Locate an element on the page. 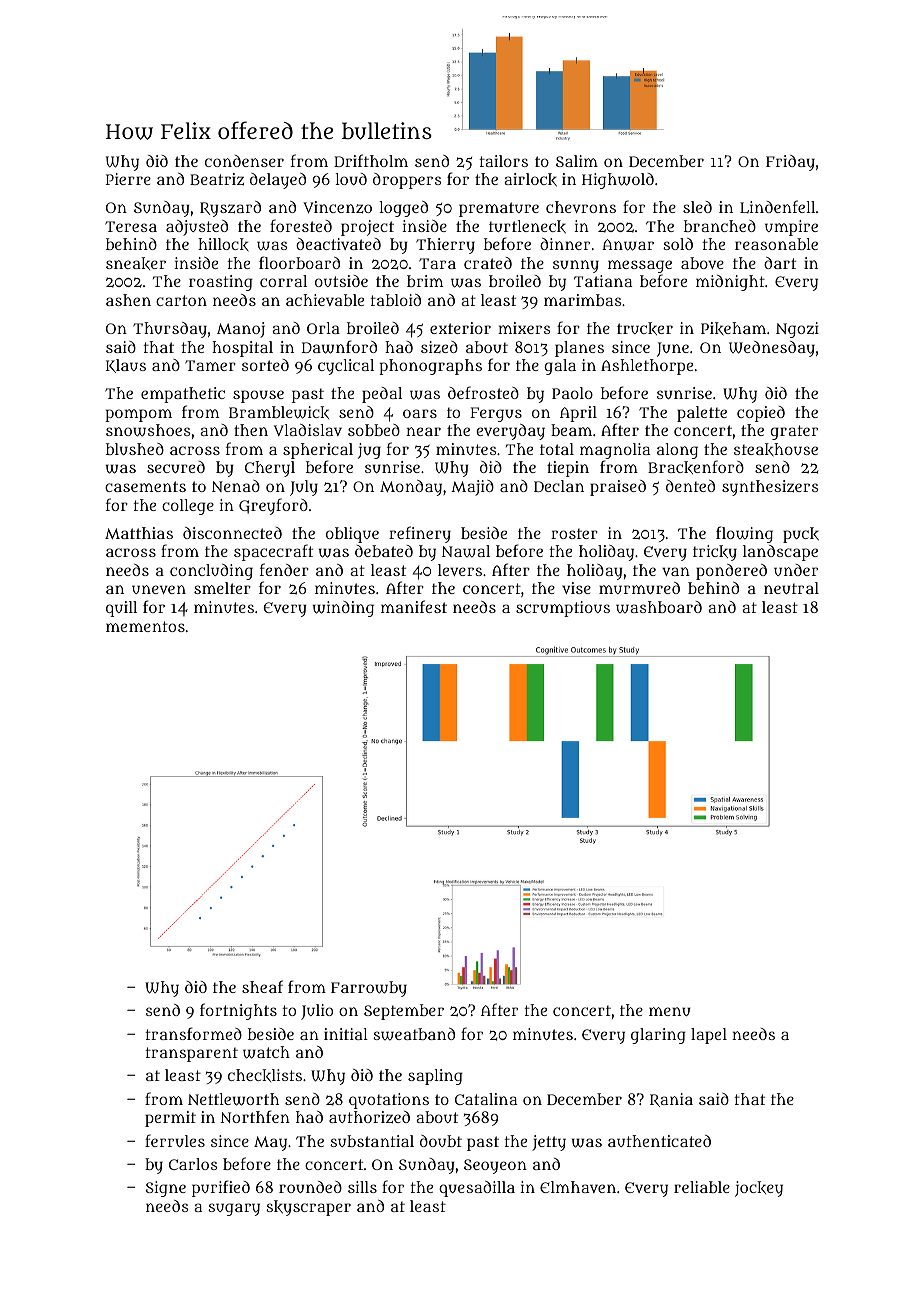  menu is located at coordinates (670, 1011).
